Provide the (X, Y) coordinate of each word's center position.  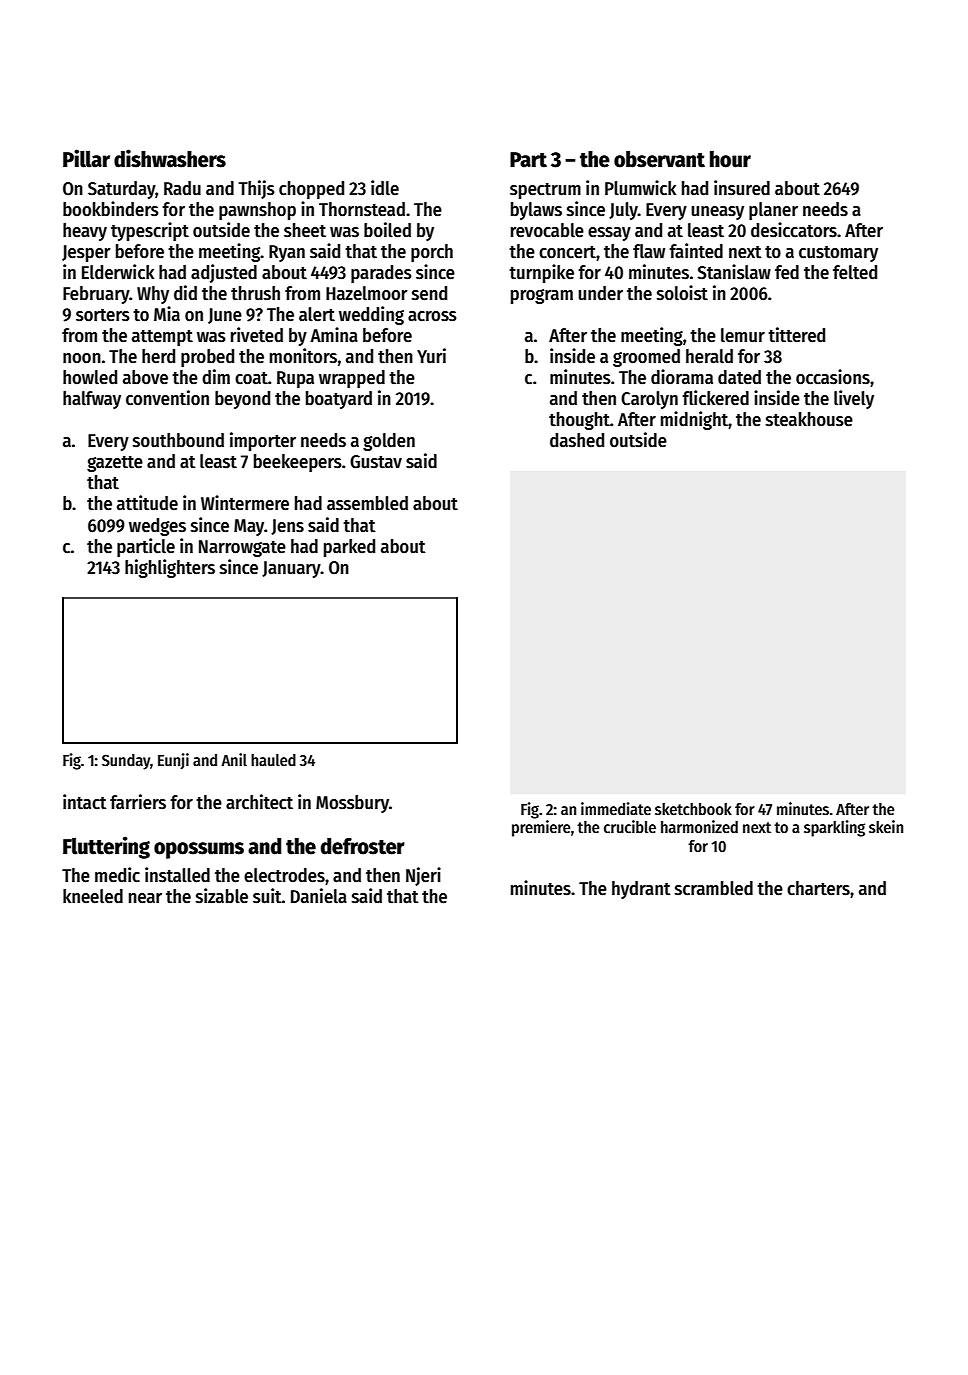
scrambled (714, 888)
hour (730, 159)
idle (385, 188)
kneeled (93, 896)
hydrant (641, 890)
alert (317, 314)
